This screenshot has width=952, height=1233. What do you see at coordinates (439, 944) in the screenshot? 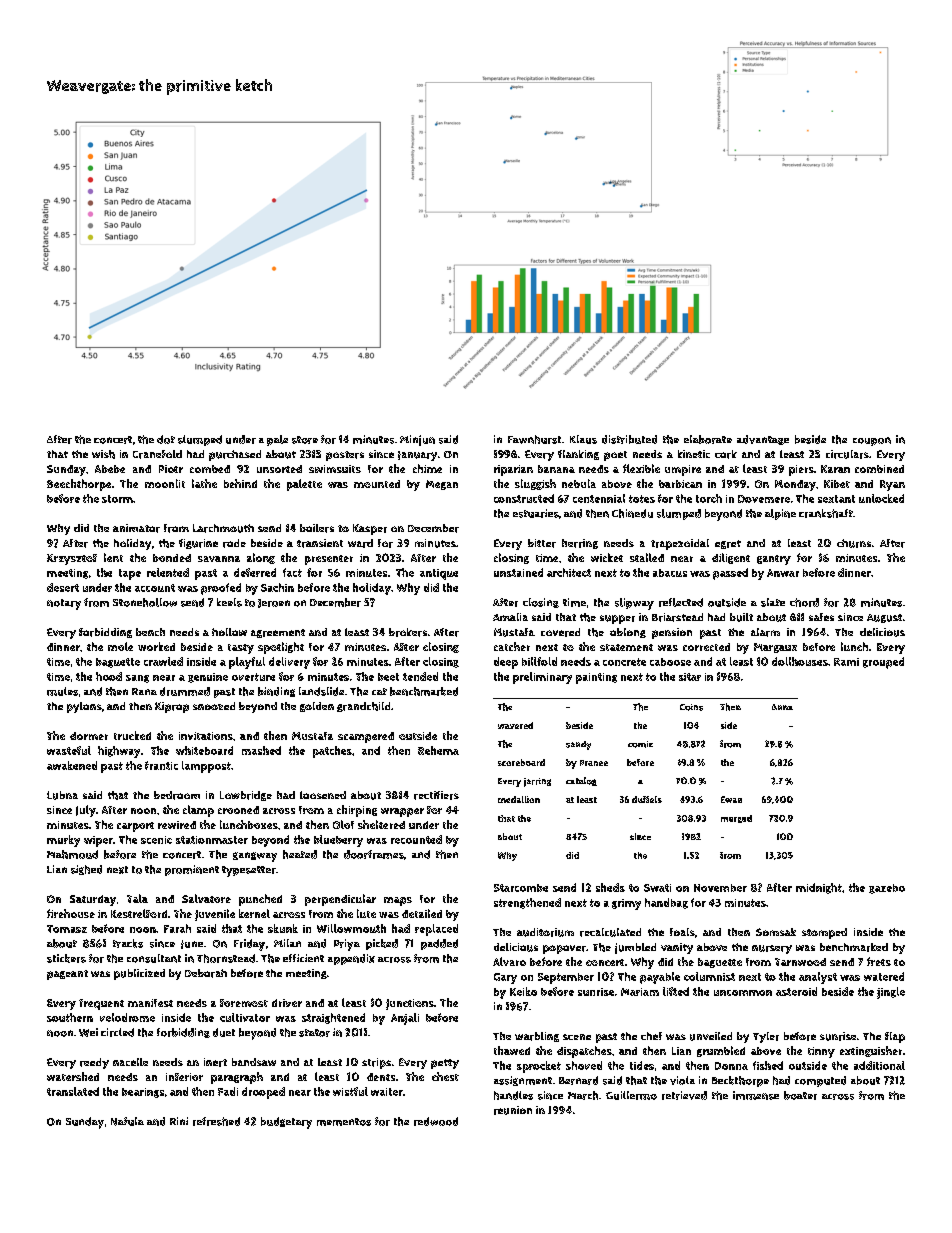
I see `padded` at bounding box center [439, 944].
